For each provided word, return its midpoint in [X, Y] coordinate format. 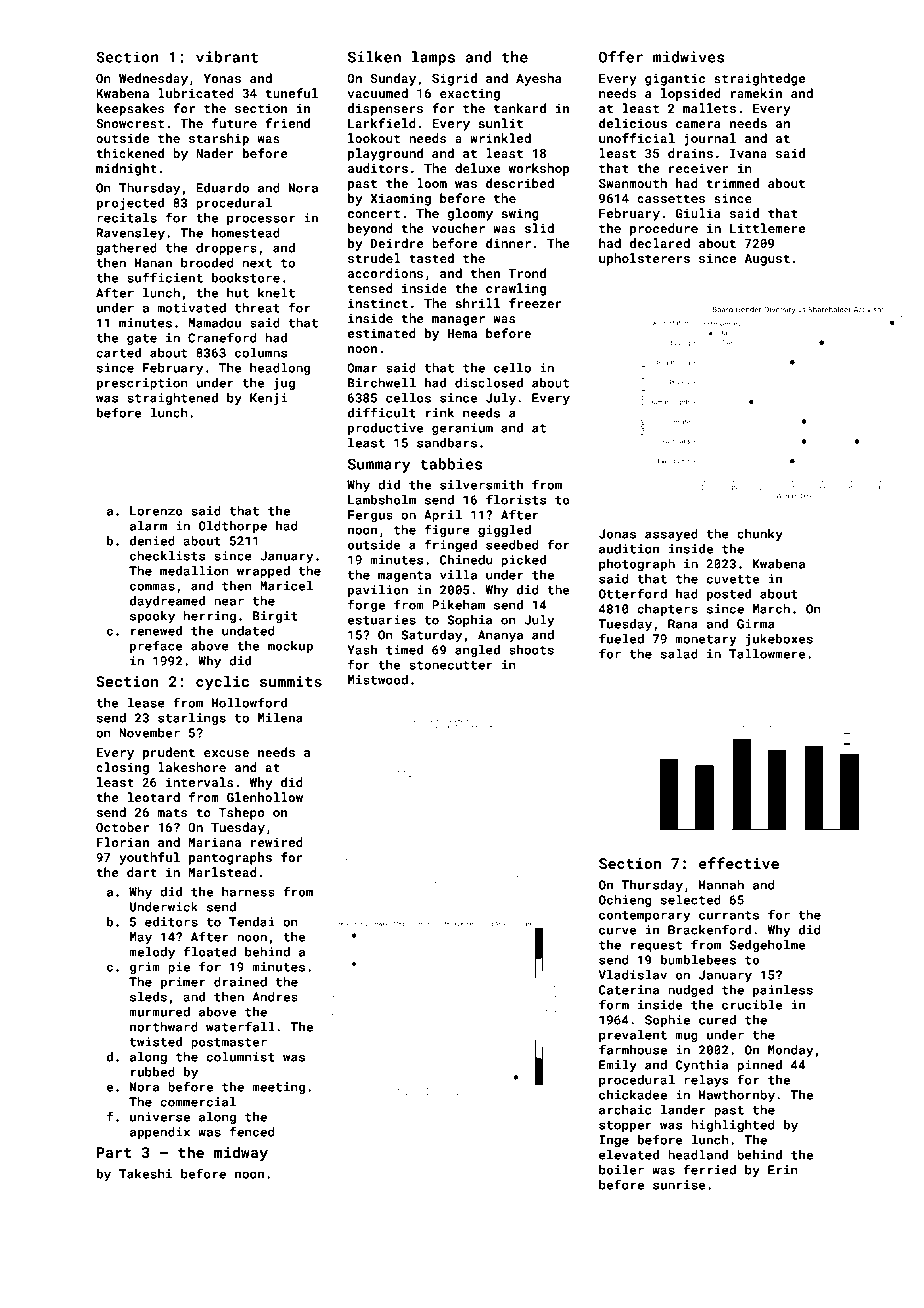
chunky [760, 535]
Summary [379, 465]
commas [152, 587]
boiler [621, 1170]
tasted [431, 258]
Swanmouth [633, 183]
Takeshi [145, 1174]
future [234, 123]
